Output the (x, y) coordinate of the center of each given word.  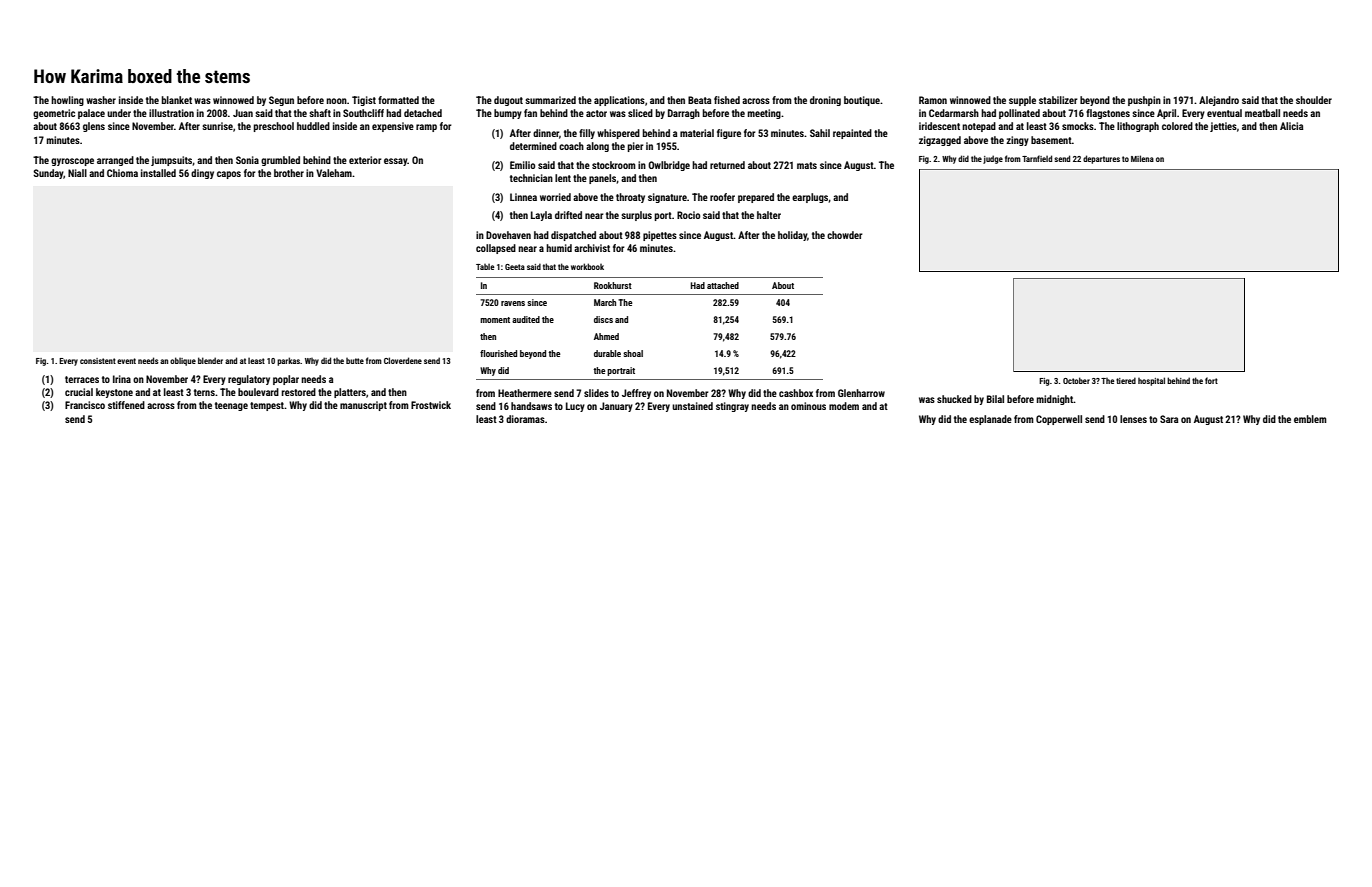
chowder (845, 235)
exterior (365, 160)
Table (485, 266)
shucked (954, 399)
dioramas (525, 419)
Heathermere (525, 393)
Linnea (523, 197)
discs (603, 319)
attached (723, 285)
